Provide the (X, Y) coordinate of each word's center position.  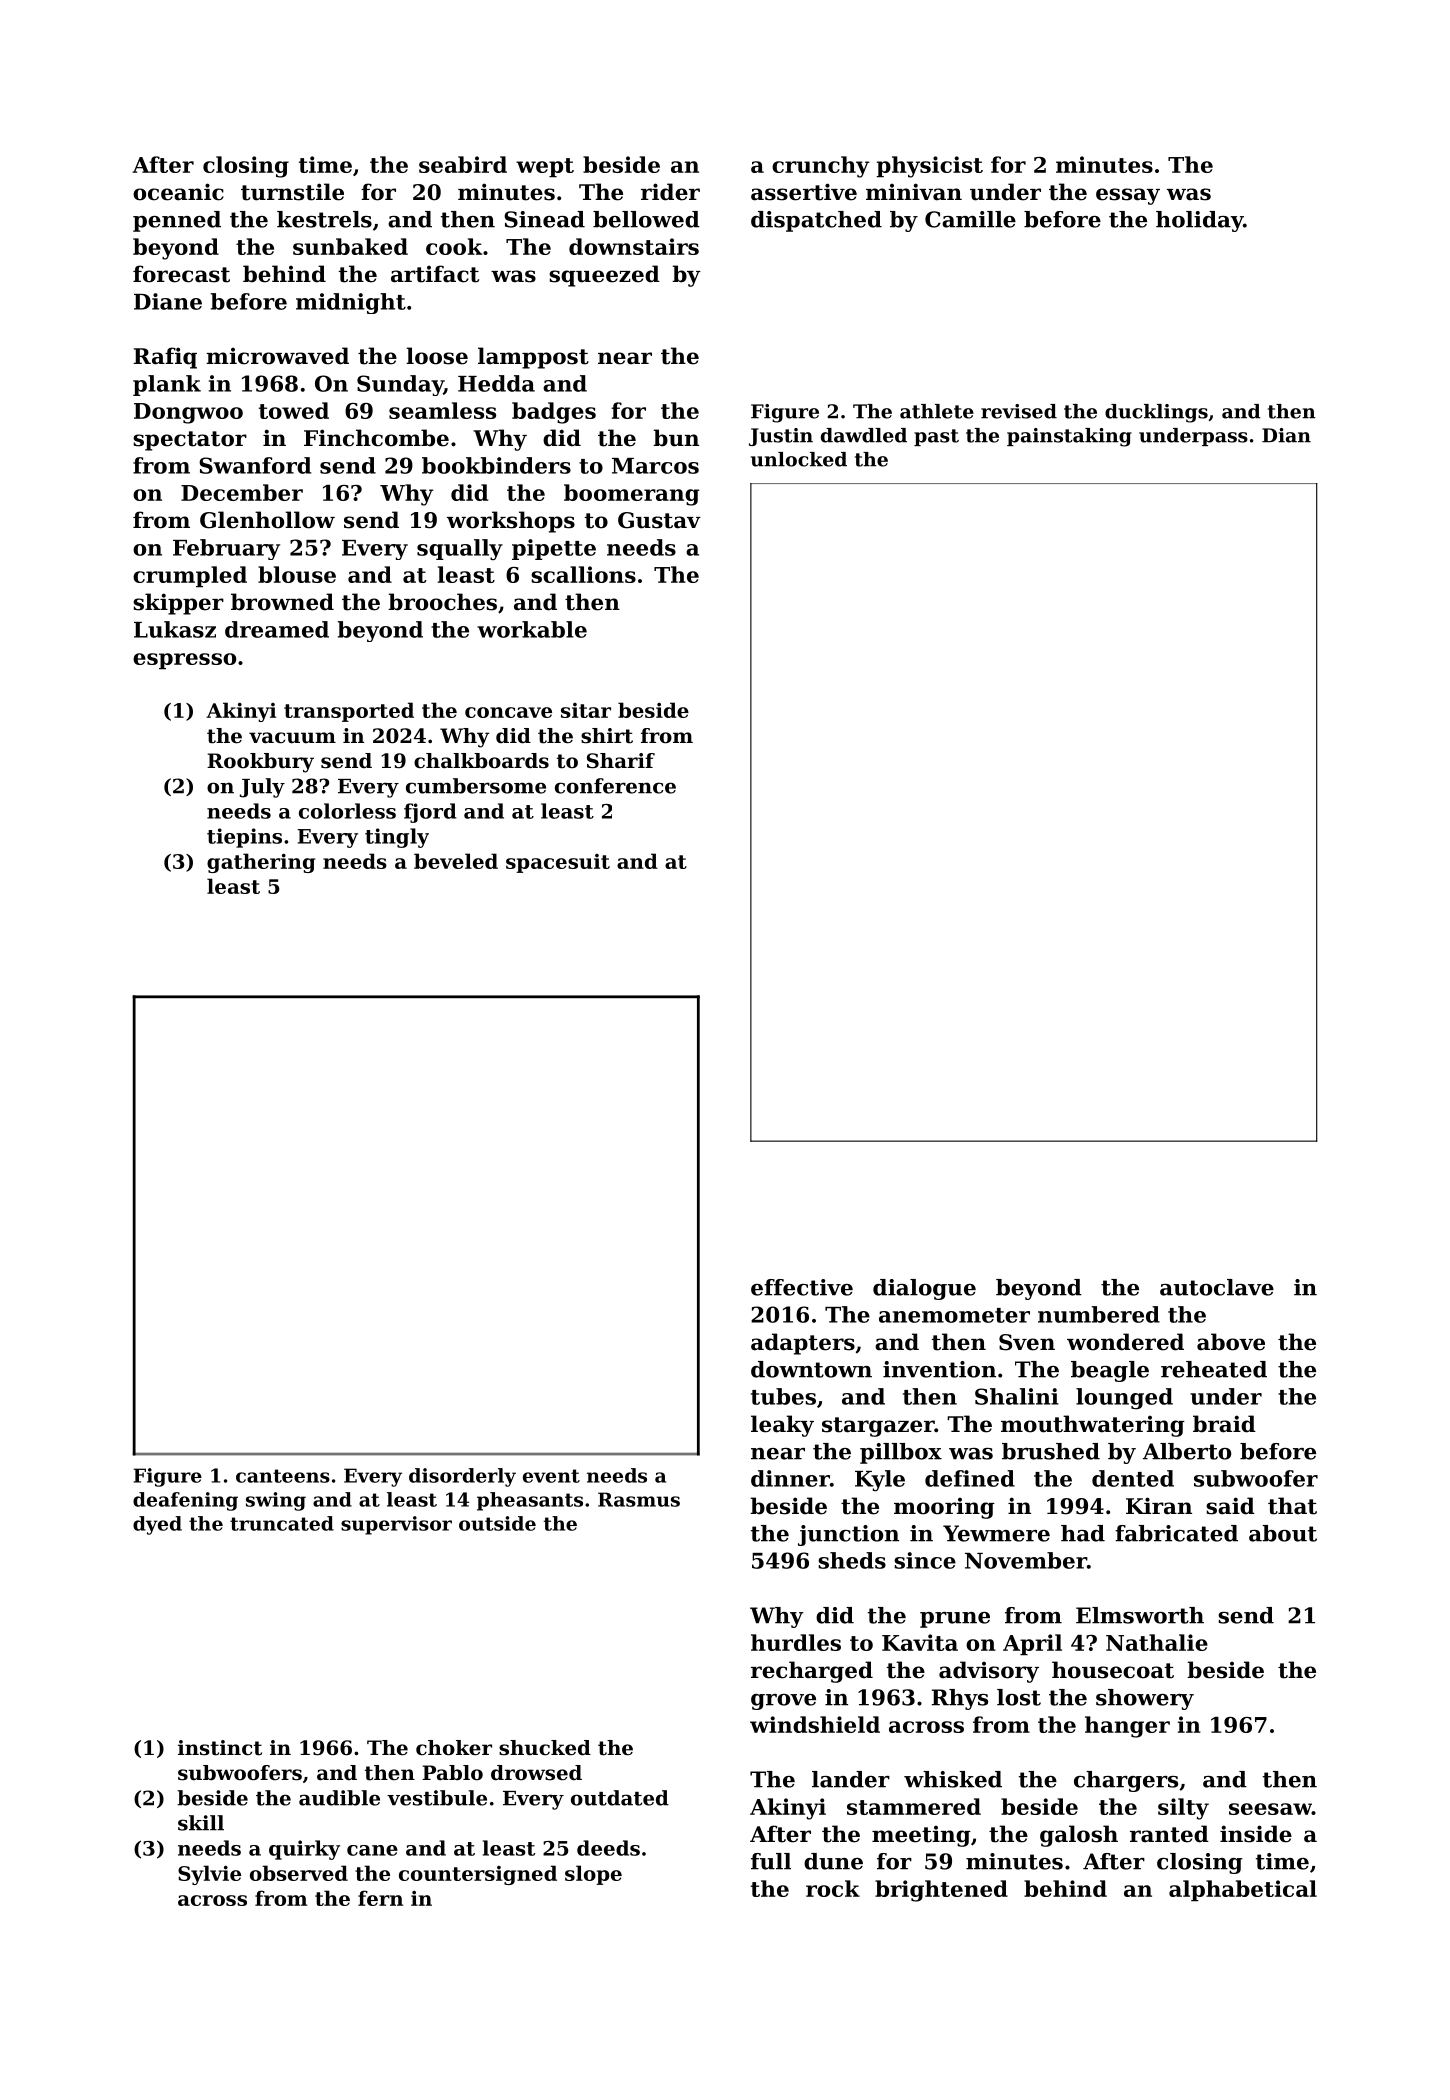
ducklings (1156, 413)
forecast (181, 274)
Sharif (621, 761)
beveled (456, 861)
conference (615, 786)
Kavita (920, 1642)
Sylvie (209, 1875)
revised (1019, 411)
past (936, 437)
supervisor (396, 1525)
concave (508, 712)
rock (833, 1888)
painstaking (1069, 437)
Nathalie (1157, 1642)
